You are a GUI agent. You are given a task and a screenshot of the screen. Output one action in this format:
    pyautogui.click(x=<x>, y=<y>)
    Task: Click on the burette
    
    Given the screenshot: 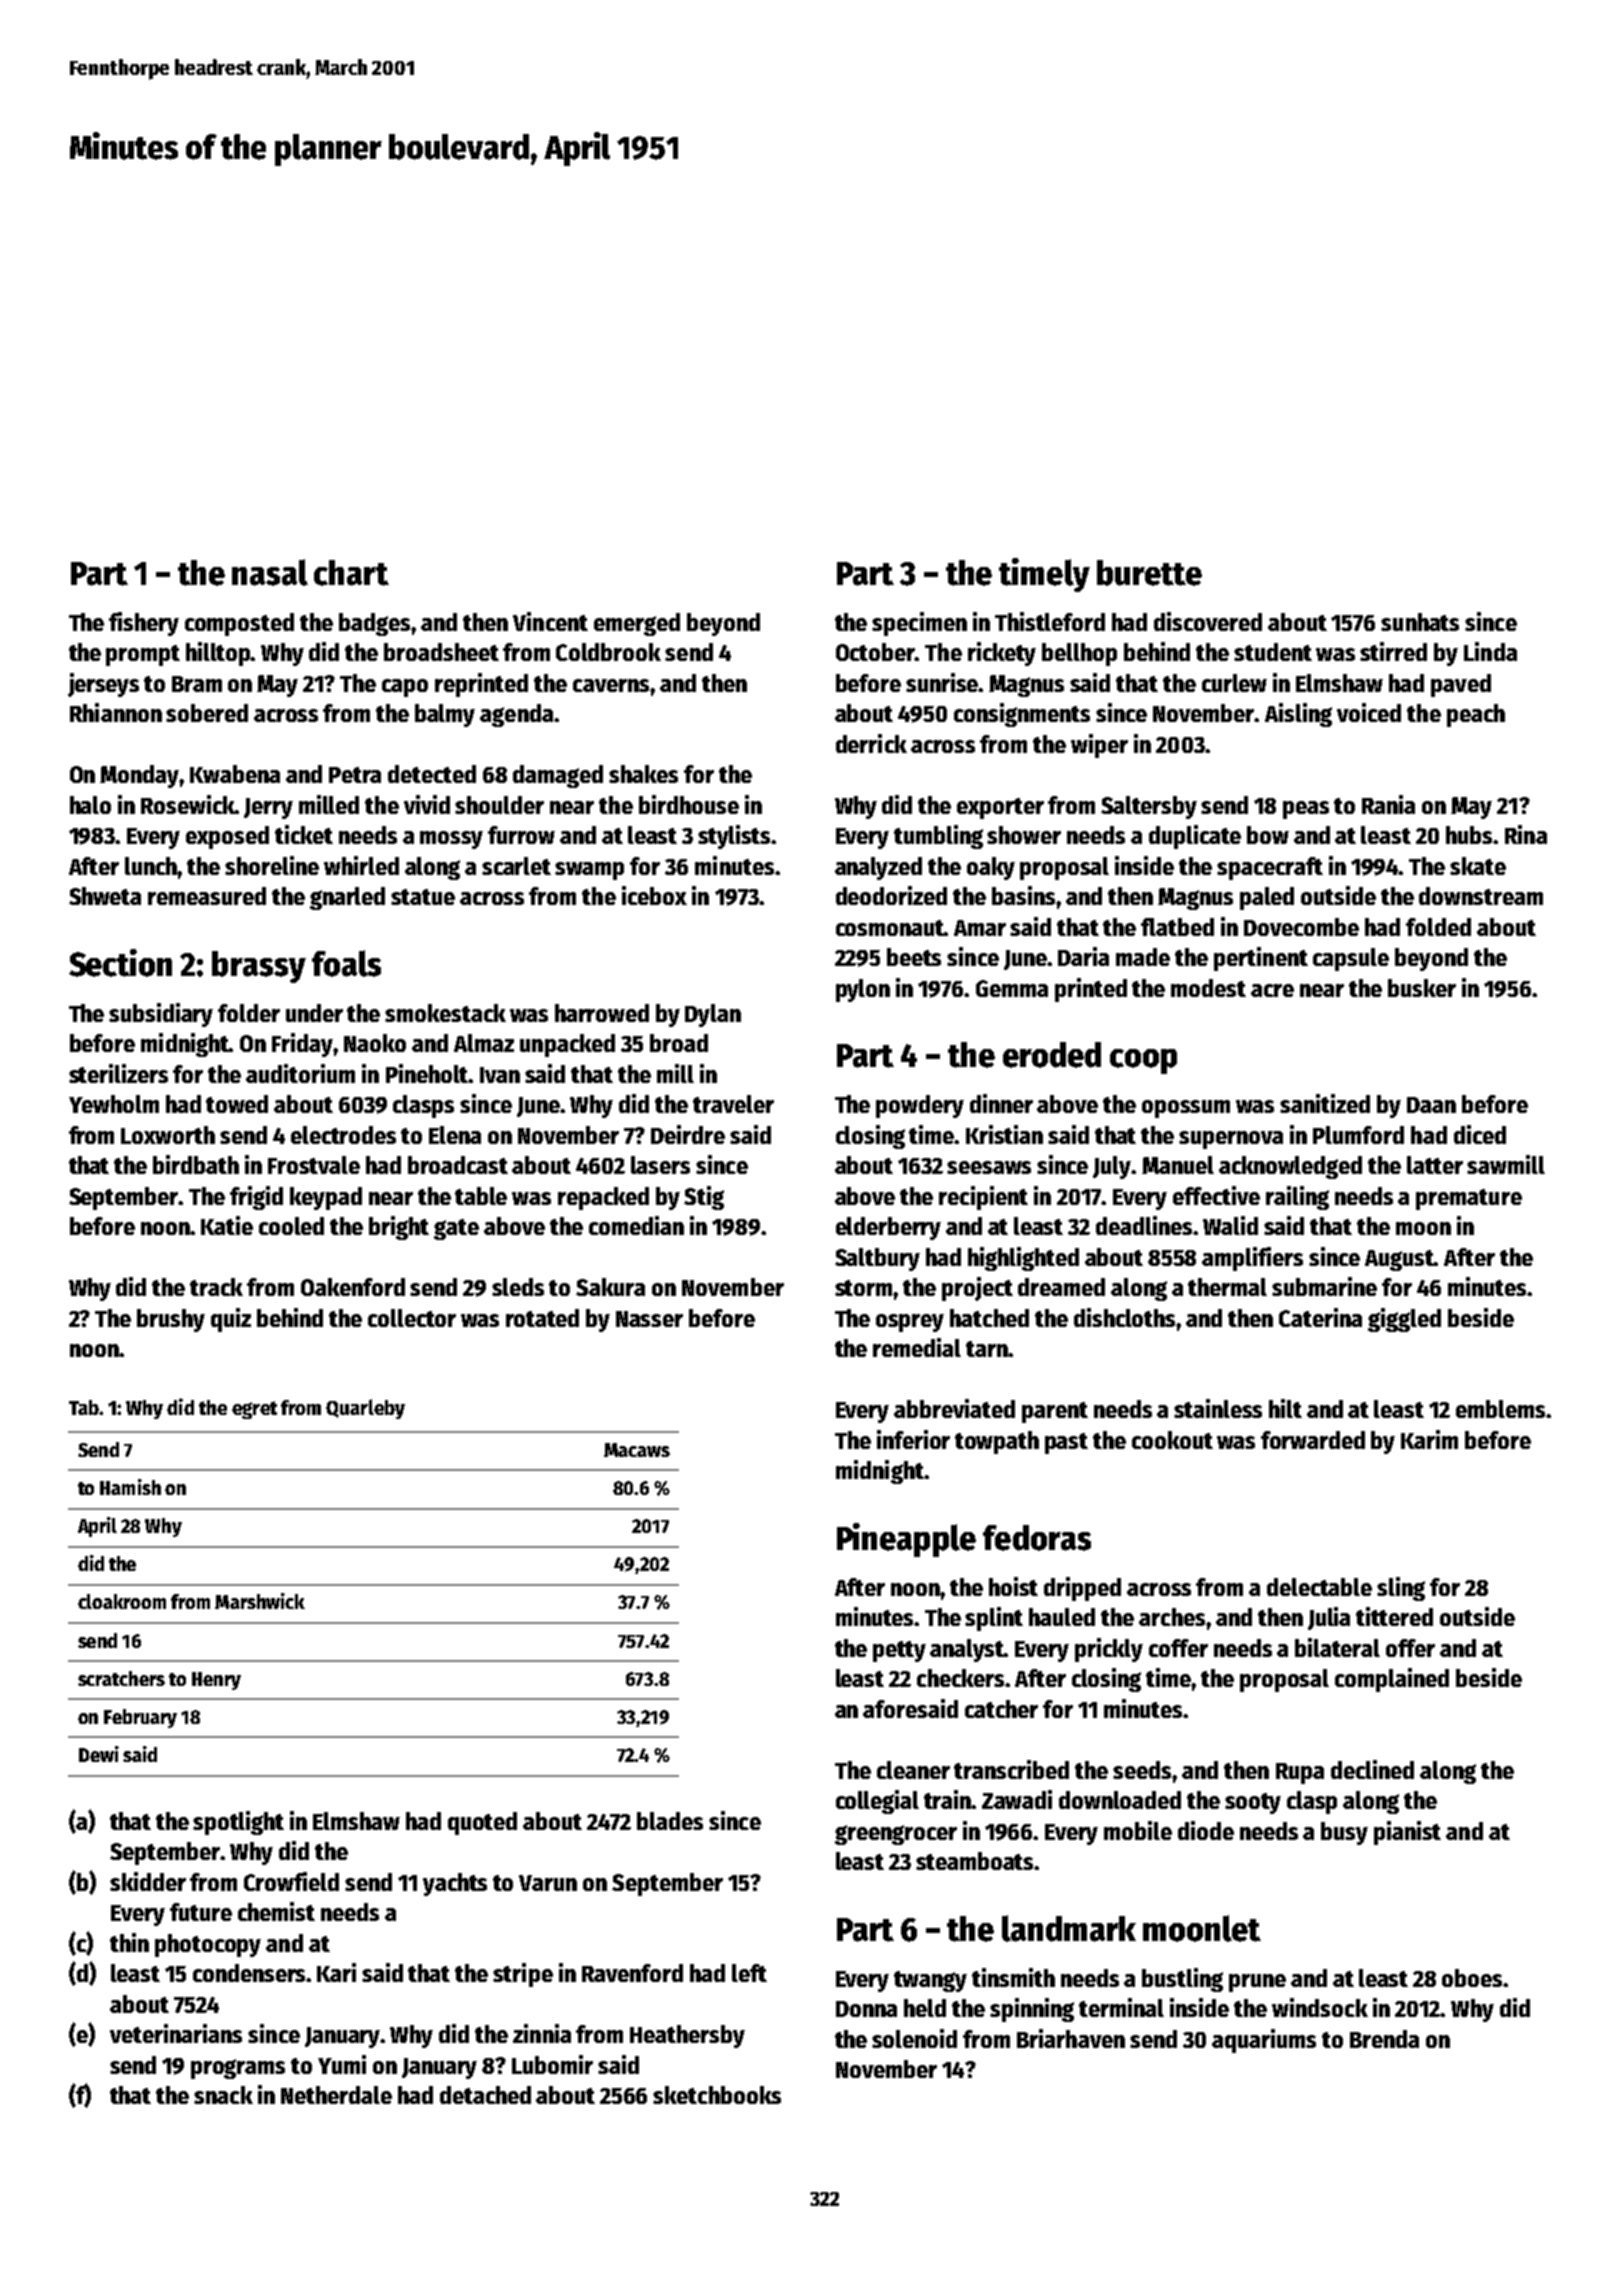 What is the action you would take?
    pyautogui.click(x=1149, y=573)
